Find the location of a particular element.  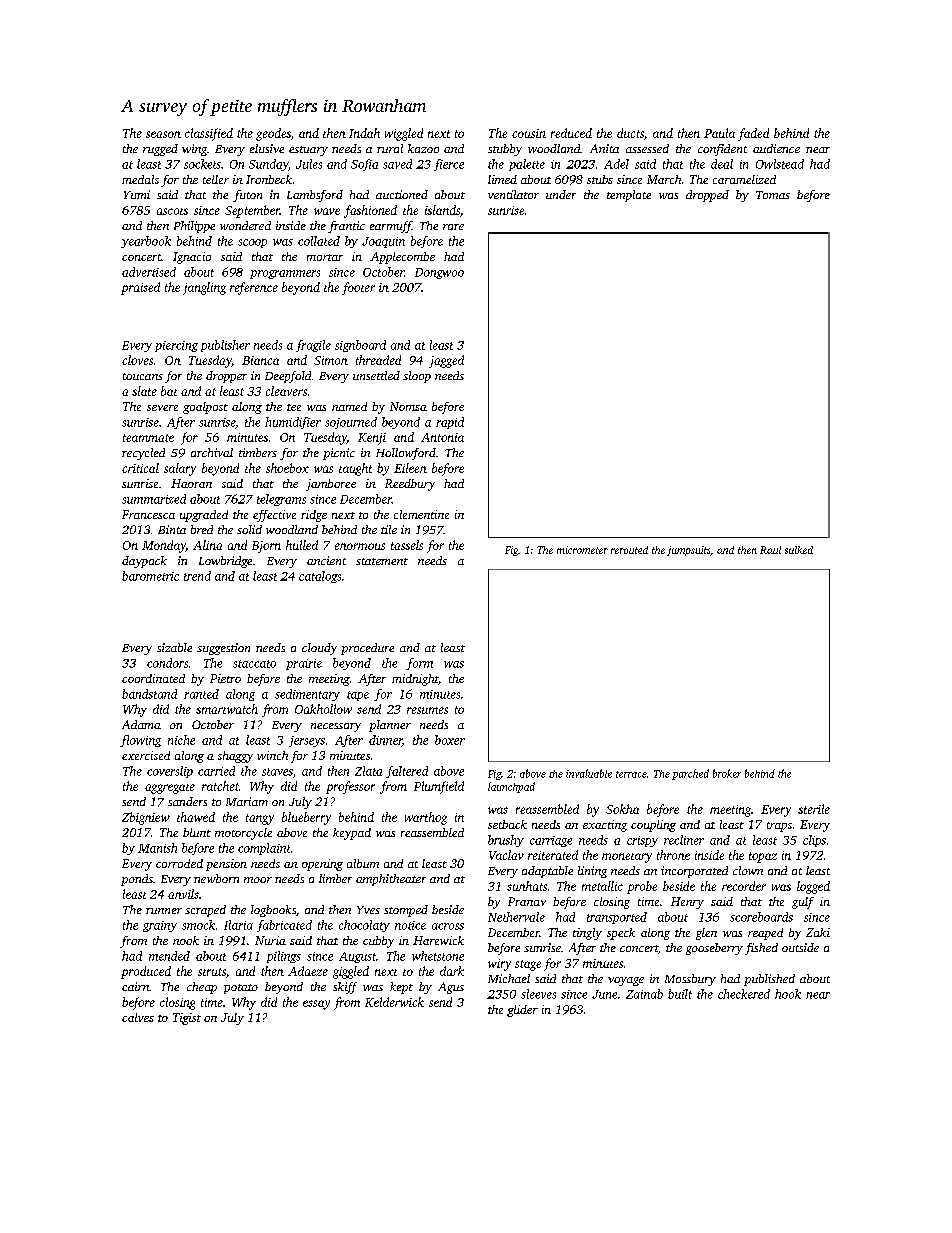

under is located at coordinates (561, 194).
